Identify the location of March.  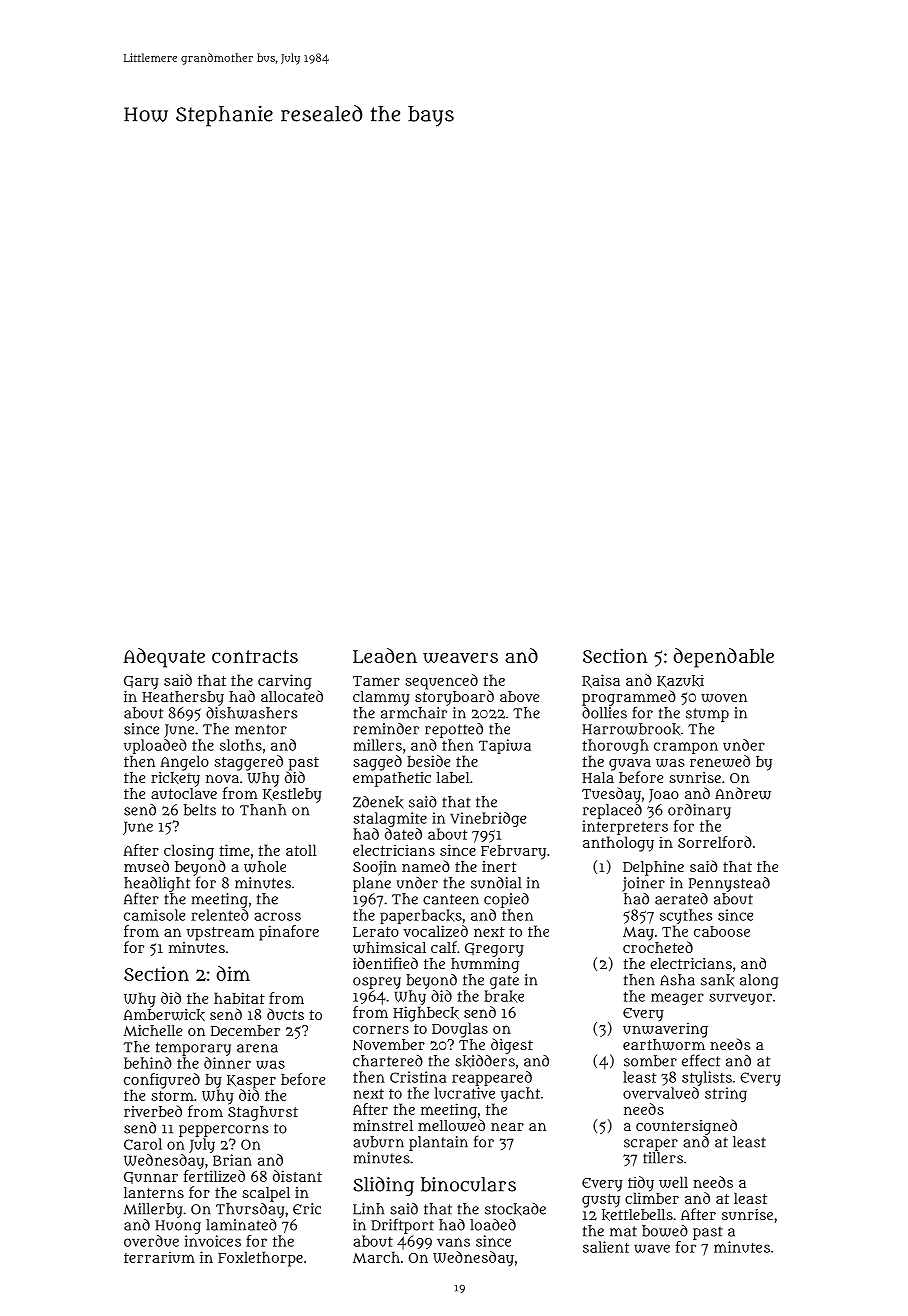
(376, 1257).
